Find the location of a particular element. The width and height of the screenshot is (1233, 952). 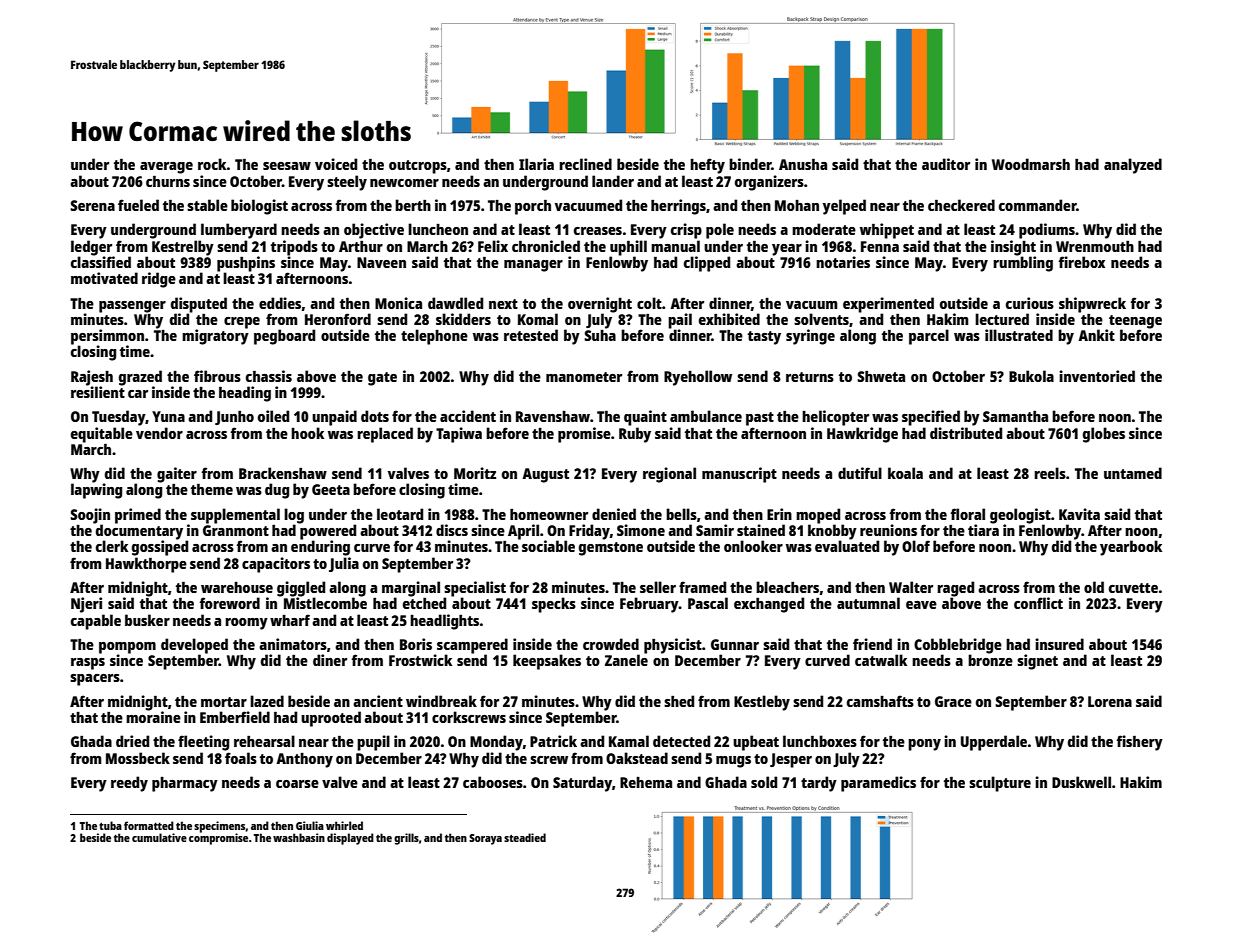

Ruby is located at coordinates (635, 435).
